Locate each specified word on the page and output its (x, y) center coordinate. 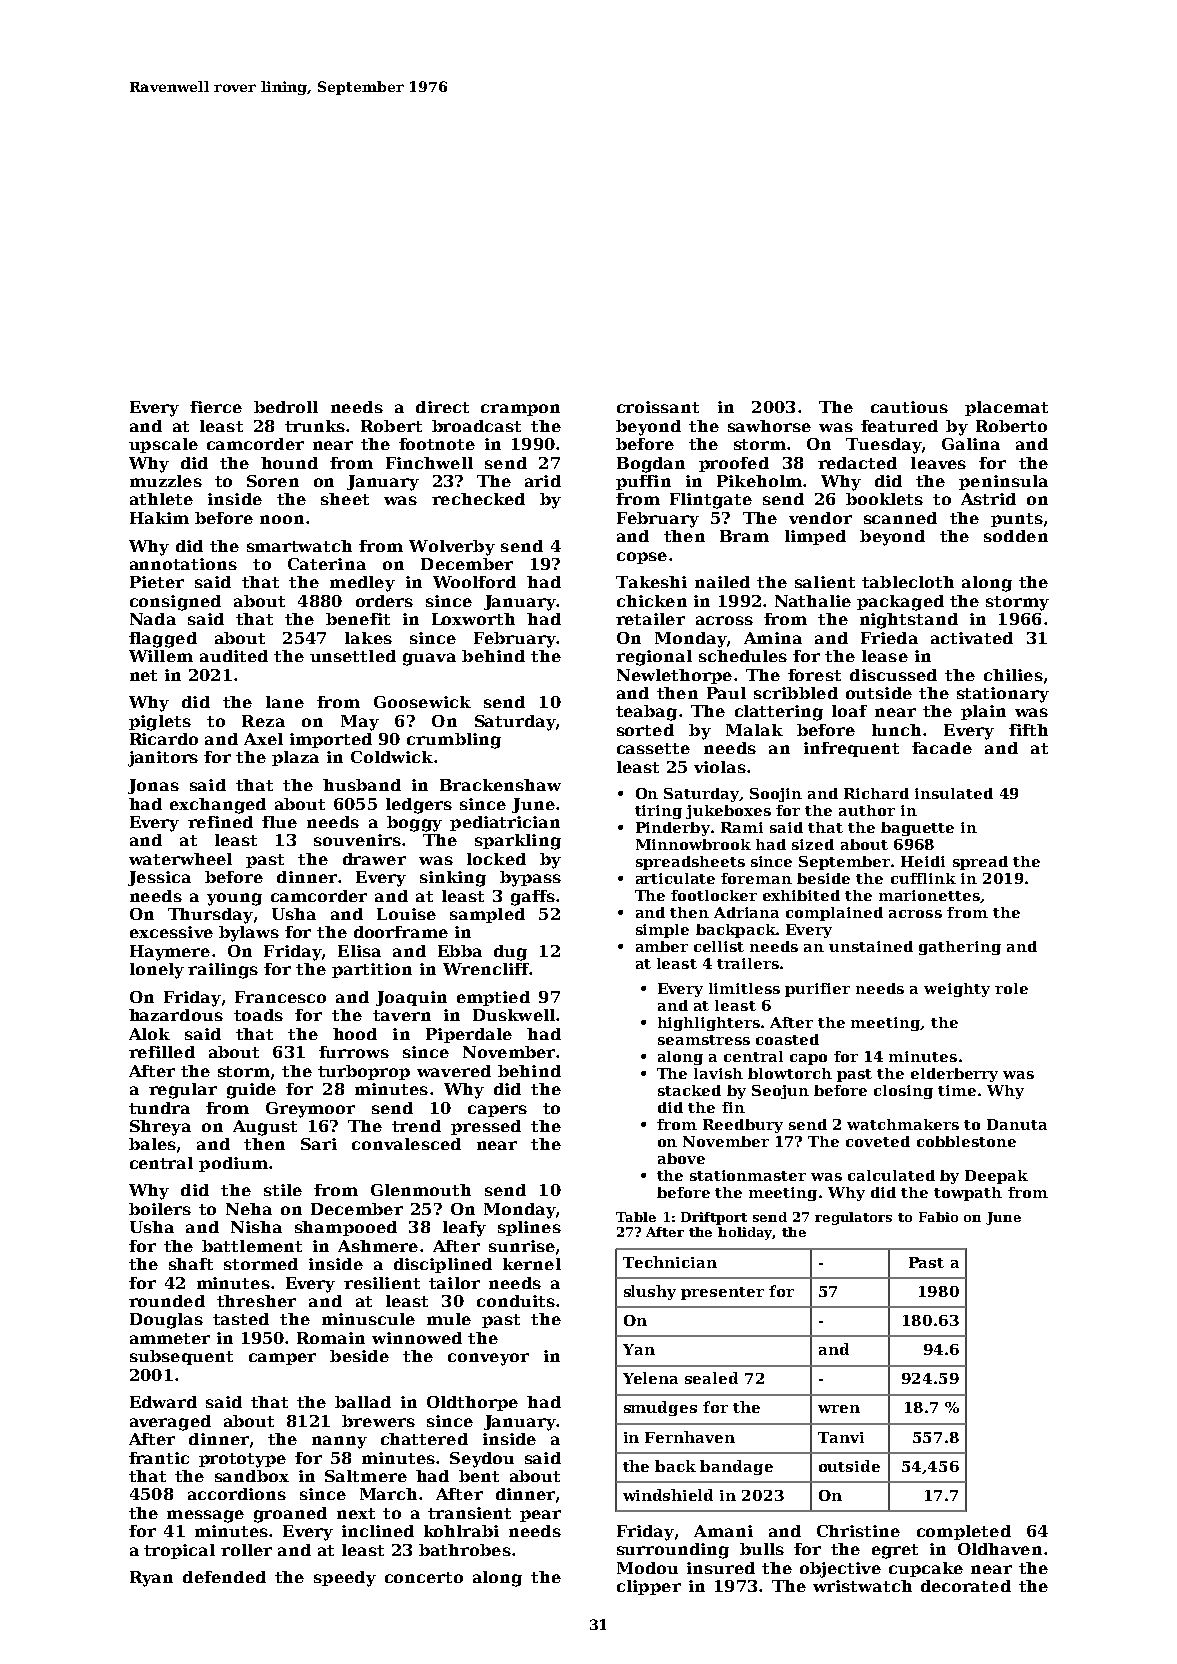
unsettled (353, 656)
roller (246, 1550)
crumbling (454, 741)
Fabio (938, 1217)
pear (540, 1516)
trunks (315, 426)
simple (662, 931)
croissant (658, 407)
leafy (464, 1229)
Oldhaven (1000, 1549)
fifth (1028, 730)
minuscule (368, 1319)
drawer (374, 859)
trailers (748, 963)
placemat (1006, 408)
